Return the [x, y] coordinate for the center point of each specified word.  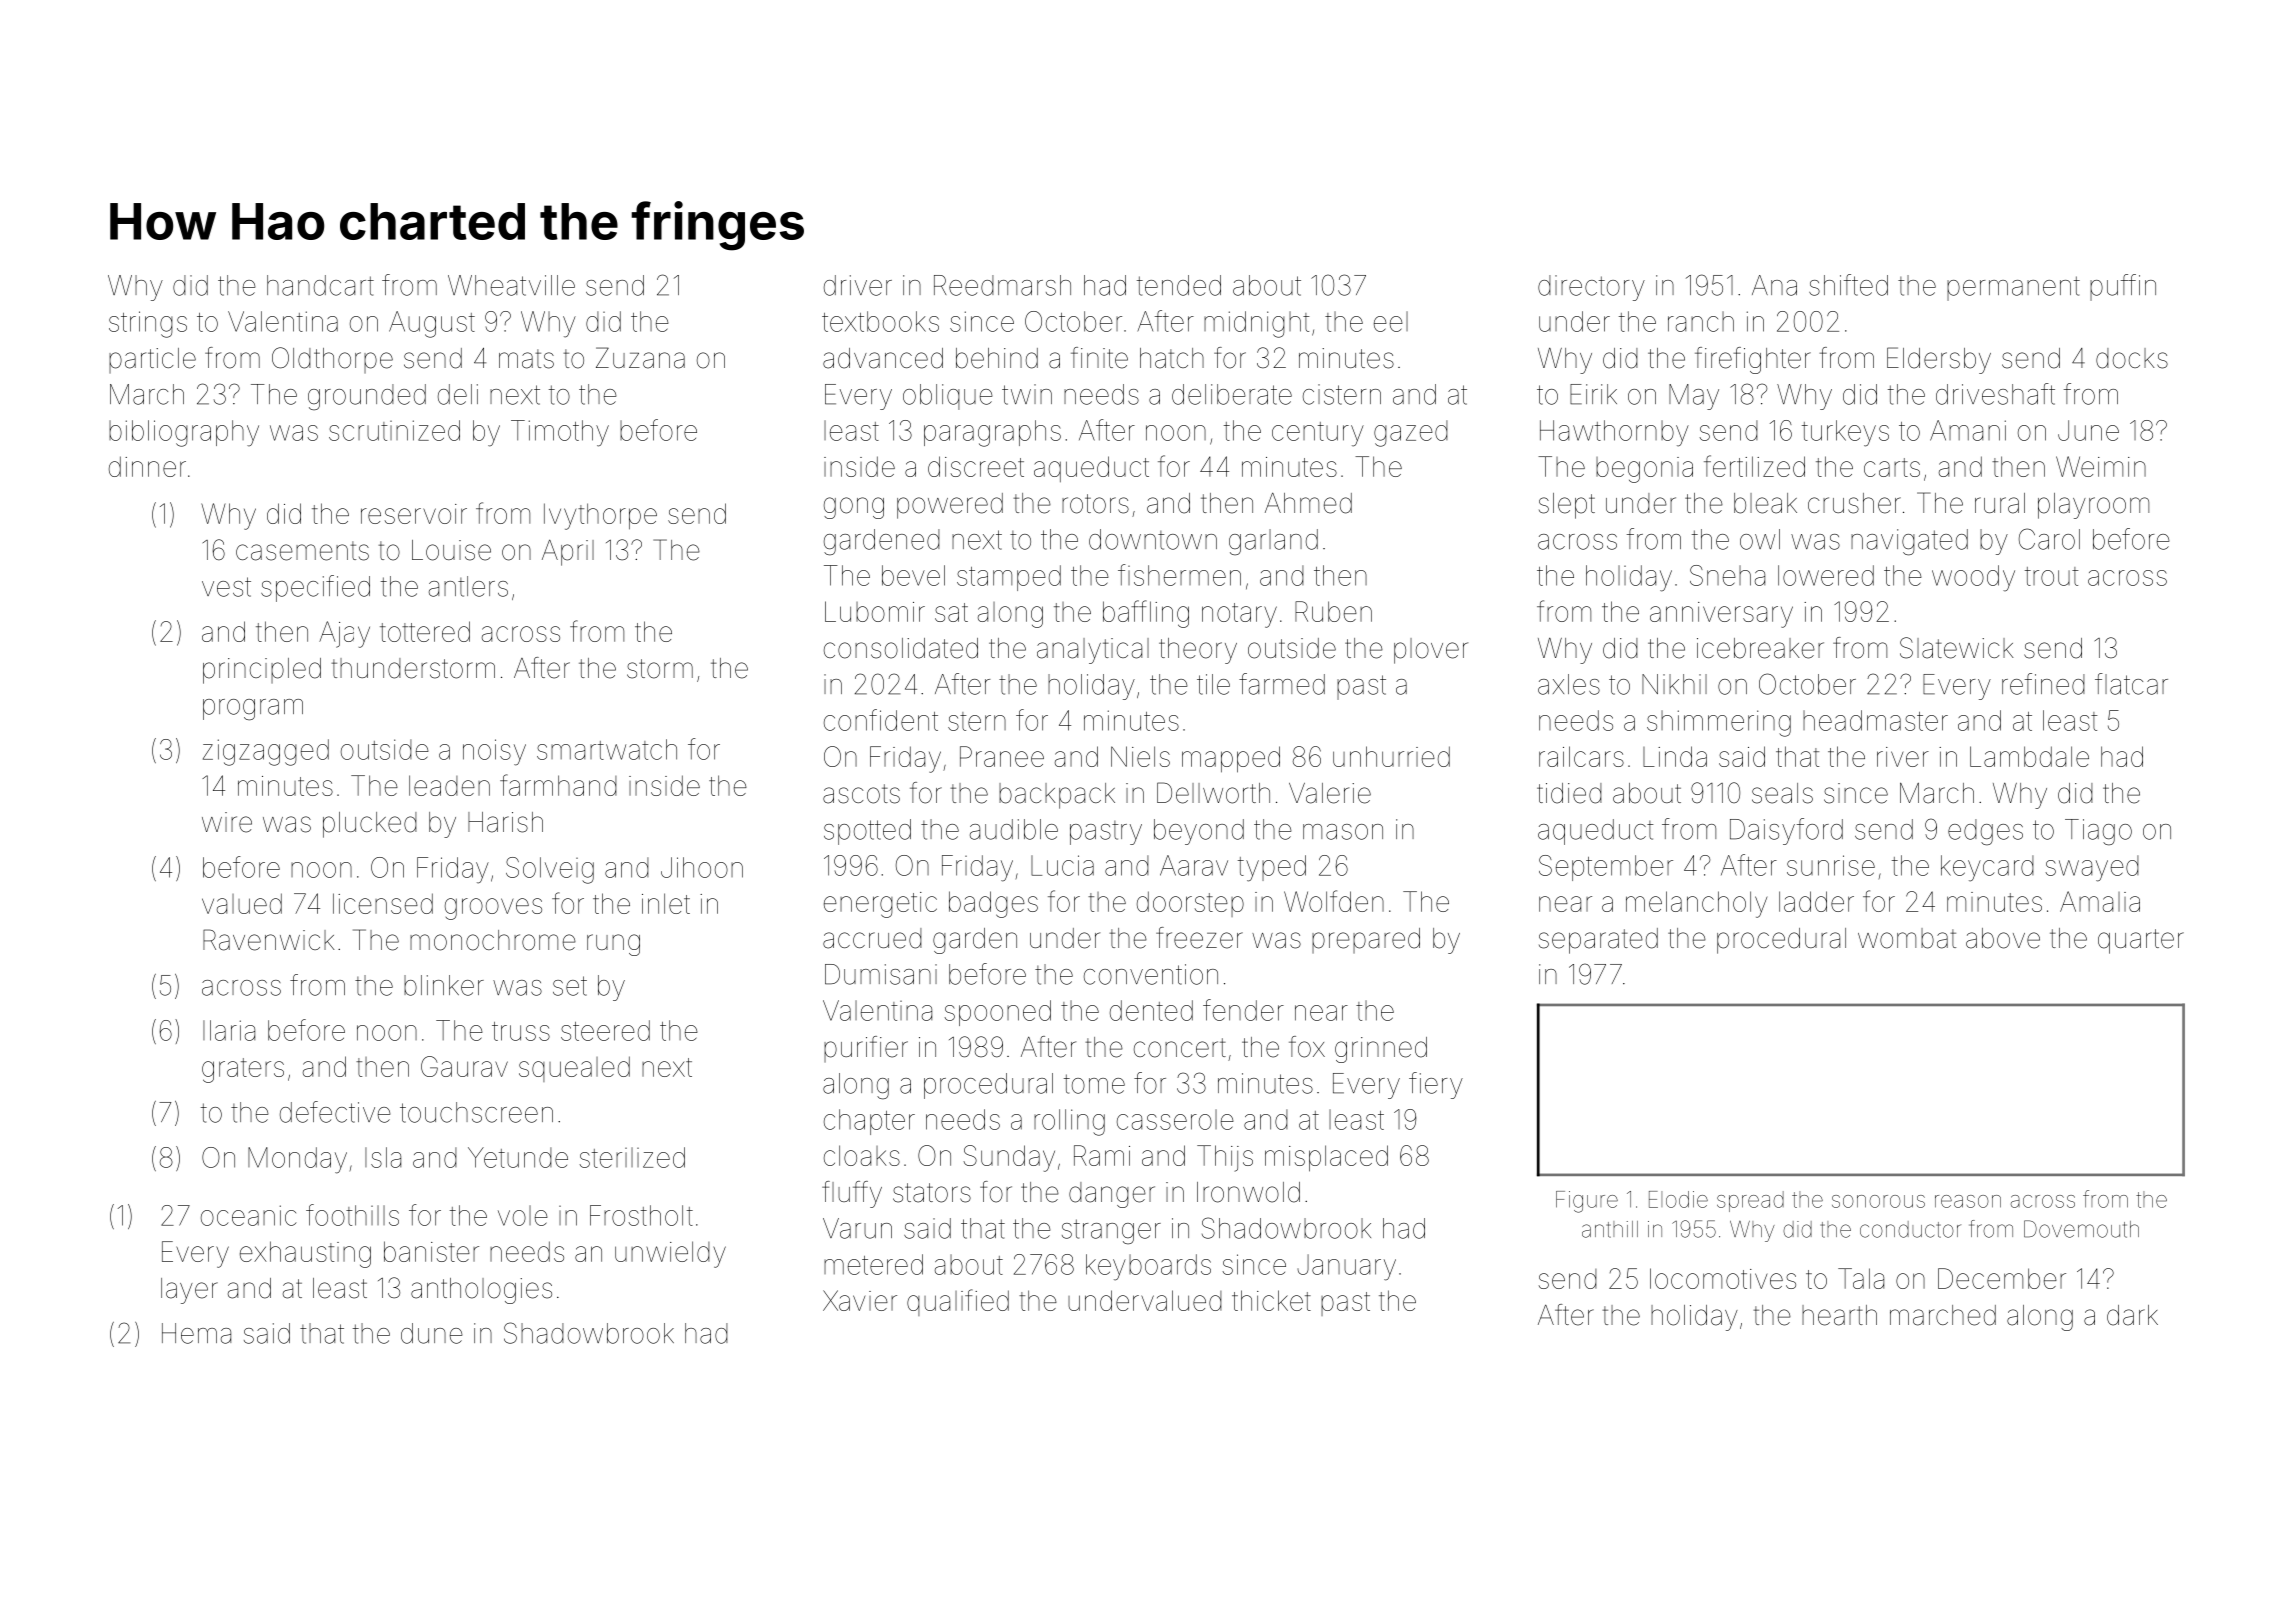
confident [881, 720]
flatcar [2131, 684]
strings [148, 324]
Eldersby [1939, 360]
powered [950, 506]
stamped [1009, 578]
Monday [297, 1160]
